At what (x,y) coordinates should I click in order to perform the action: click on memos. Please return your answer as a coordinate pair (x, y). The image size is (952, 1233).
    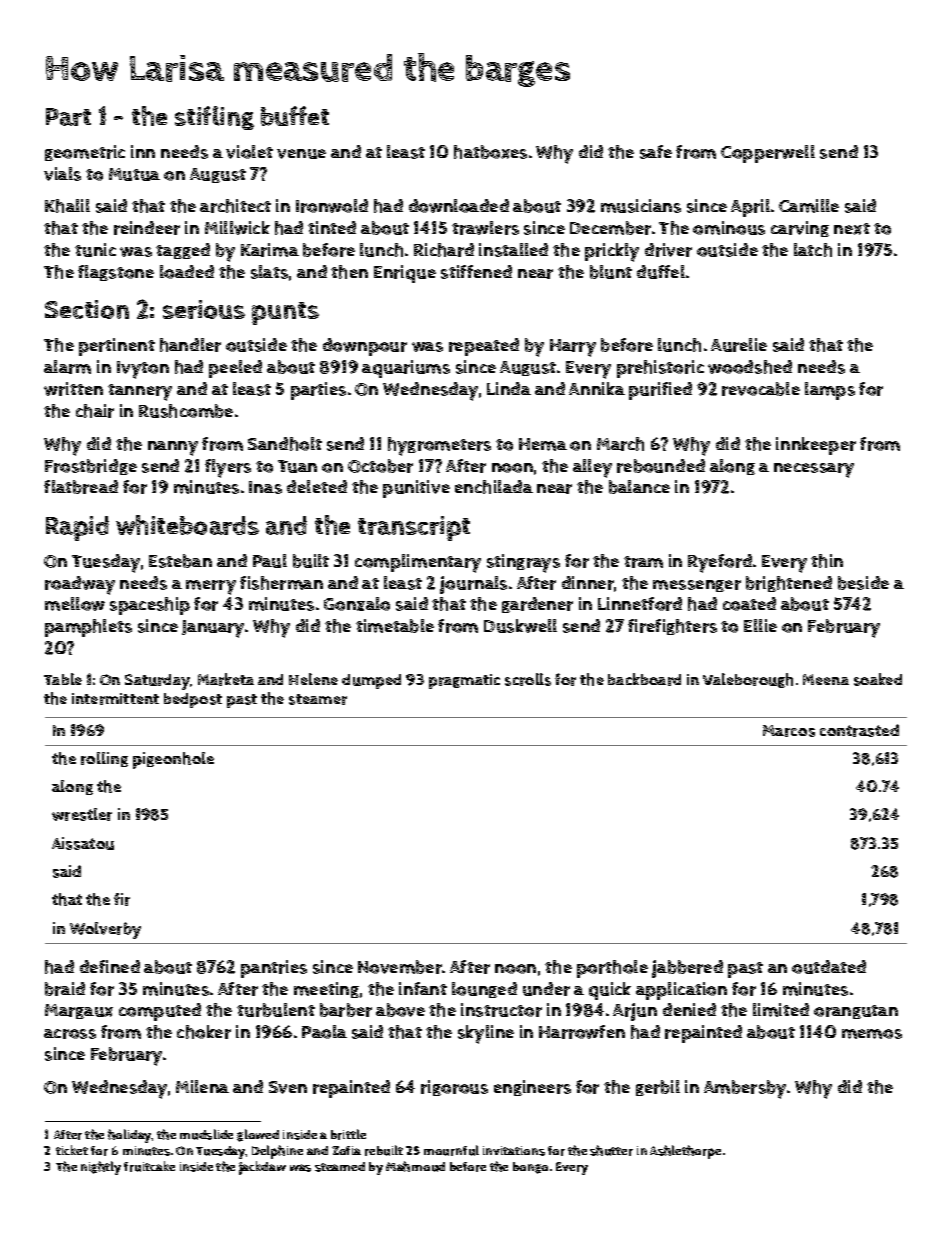
    Looking at the image, I should click on (872, 1034).
